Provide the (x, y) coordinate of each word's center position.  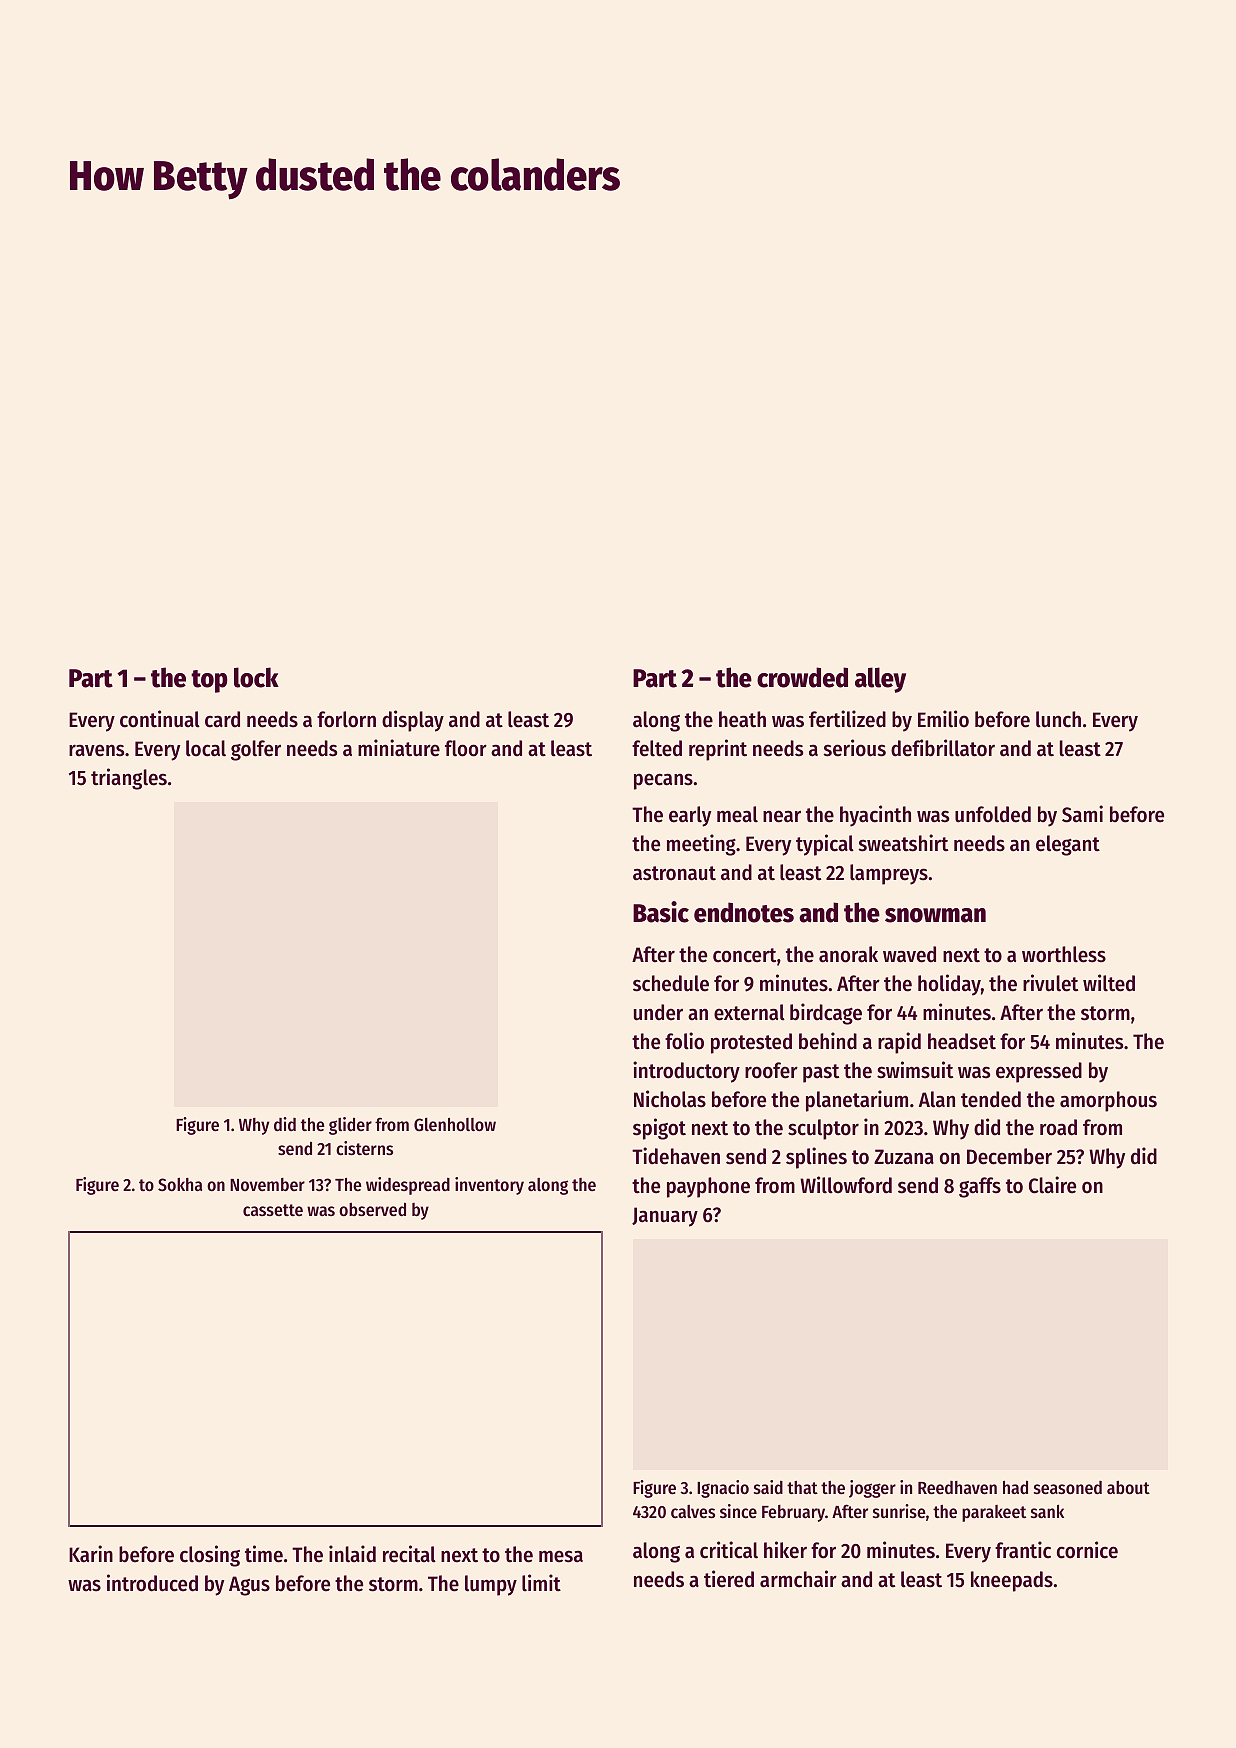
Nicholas (670, 1099)
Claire (1052, 1185)
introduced (152, 1583)
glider (350, 1126)
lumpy (491, 1585)
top (209, 681)
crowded (802, 677)
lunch (1058, 719)
